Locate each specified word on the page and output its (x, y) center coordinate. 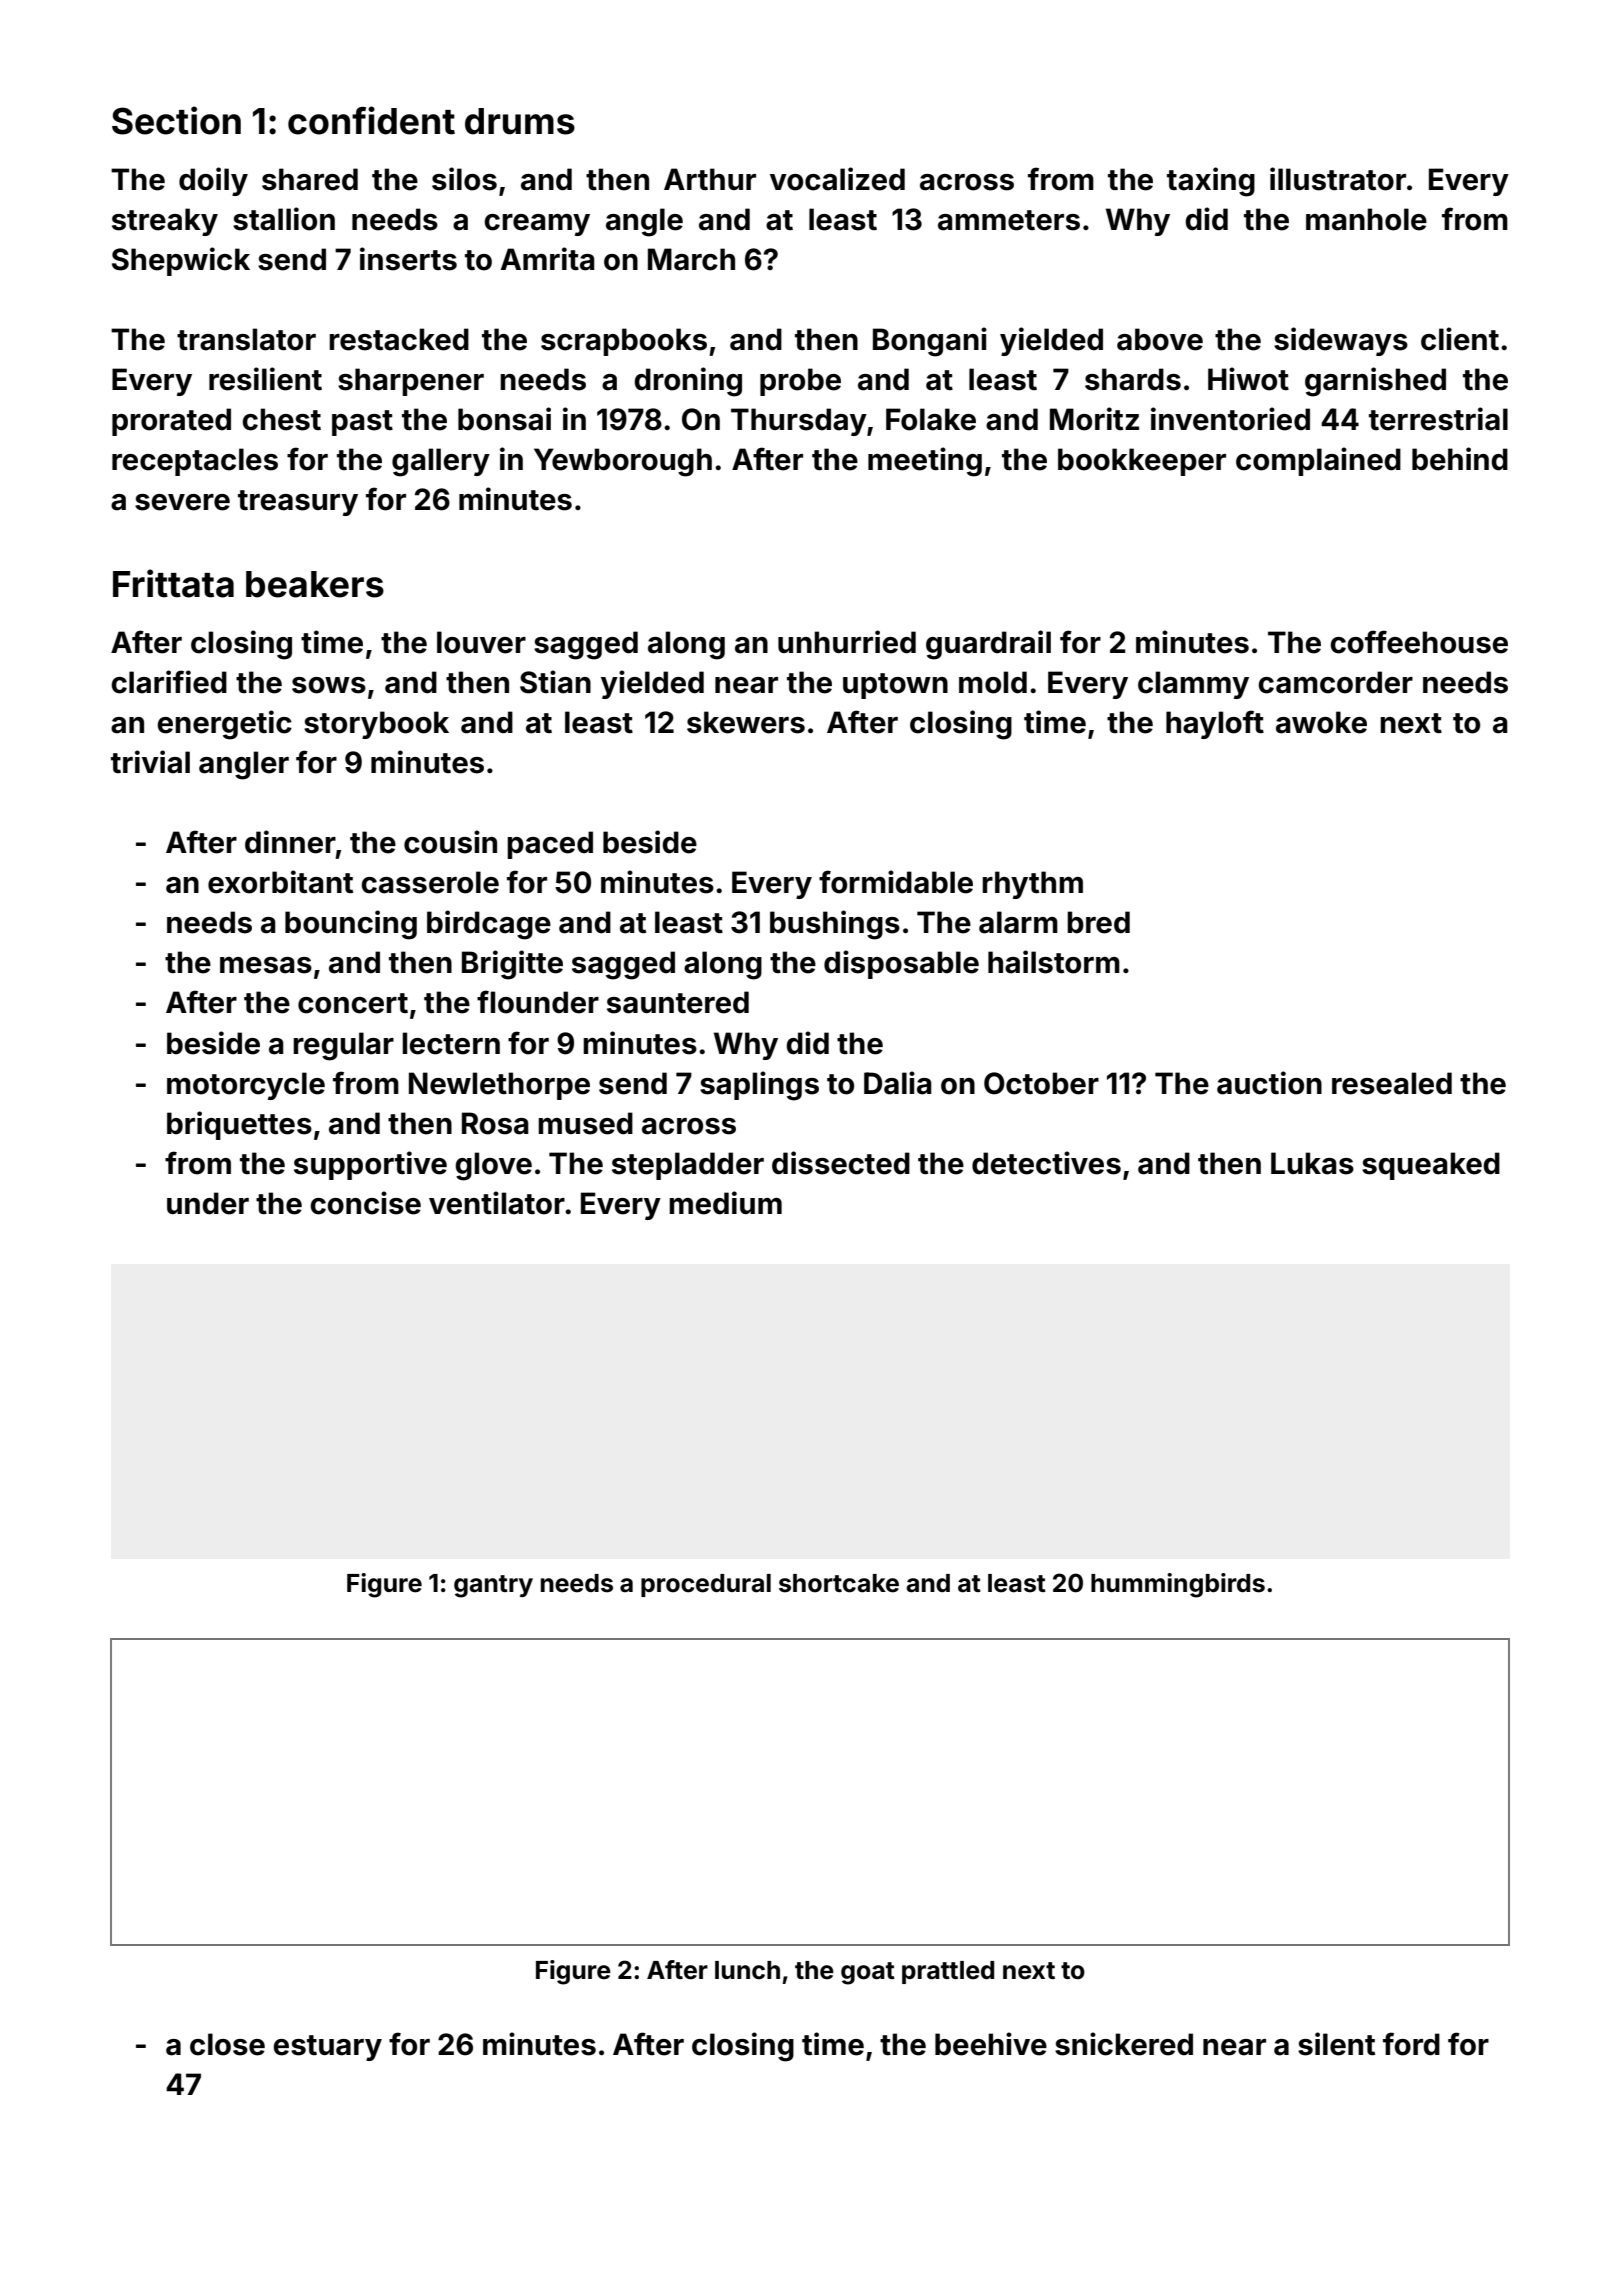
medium (725, 1203)
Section (176, 120)
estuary (327, 2048)
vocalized (837, 179)
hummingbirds (1178, 1585)
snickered (1124, 2044)
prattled (948, 1972)
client (1460, 339)
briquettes (239, 1125)
